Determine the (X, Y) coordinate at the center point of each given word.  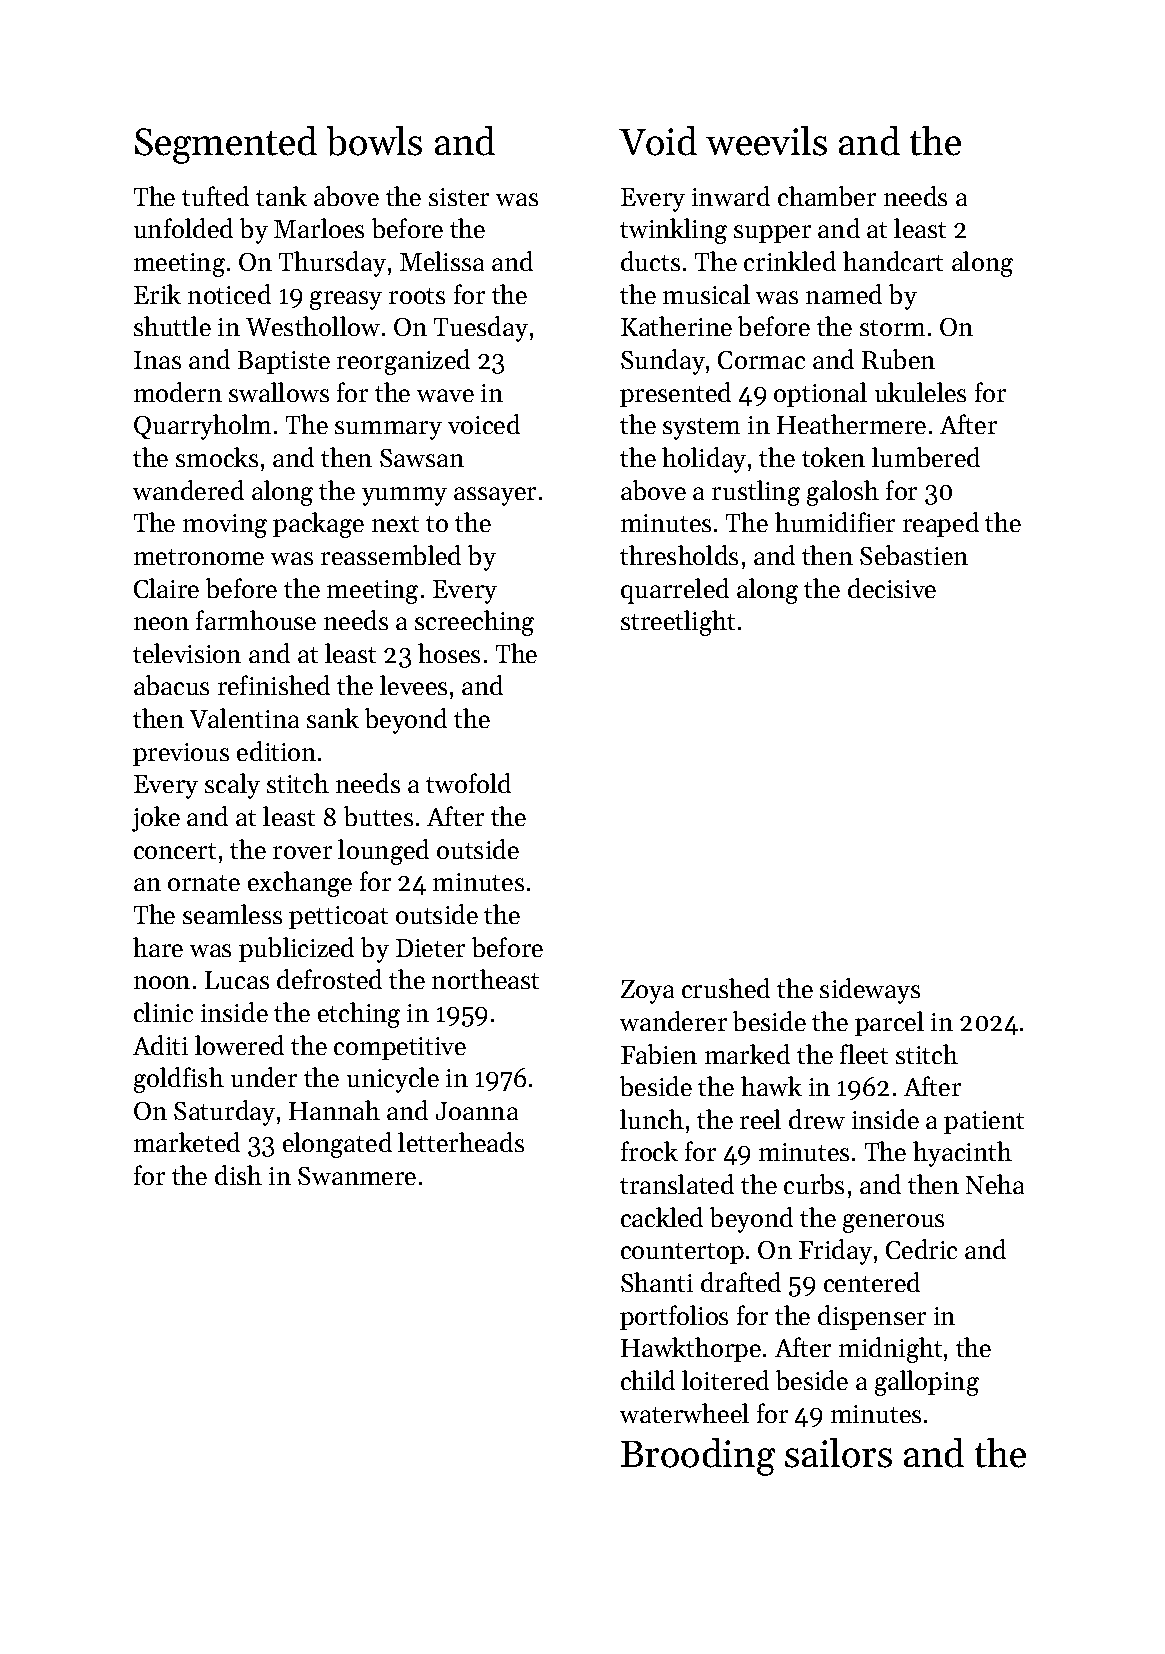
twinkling (673, 231)
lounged (383, 852)
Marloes (319, 228)
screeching (474, 623)
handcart (893, 261)
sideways (870, 991)
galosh (843, 493)
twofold (468, 783)
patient (984, 1122)
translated (677, 1184)
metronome (199, 557)
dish (238, 1175)
